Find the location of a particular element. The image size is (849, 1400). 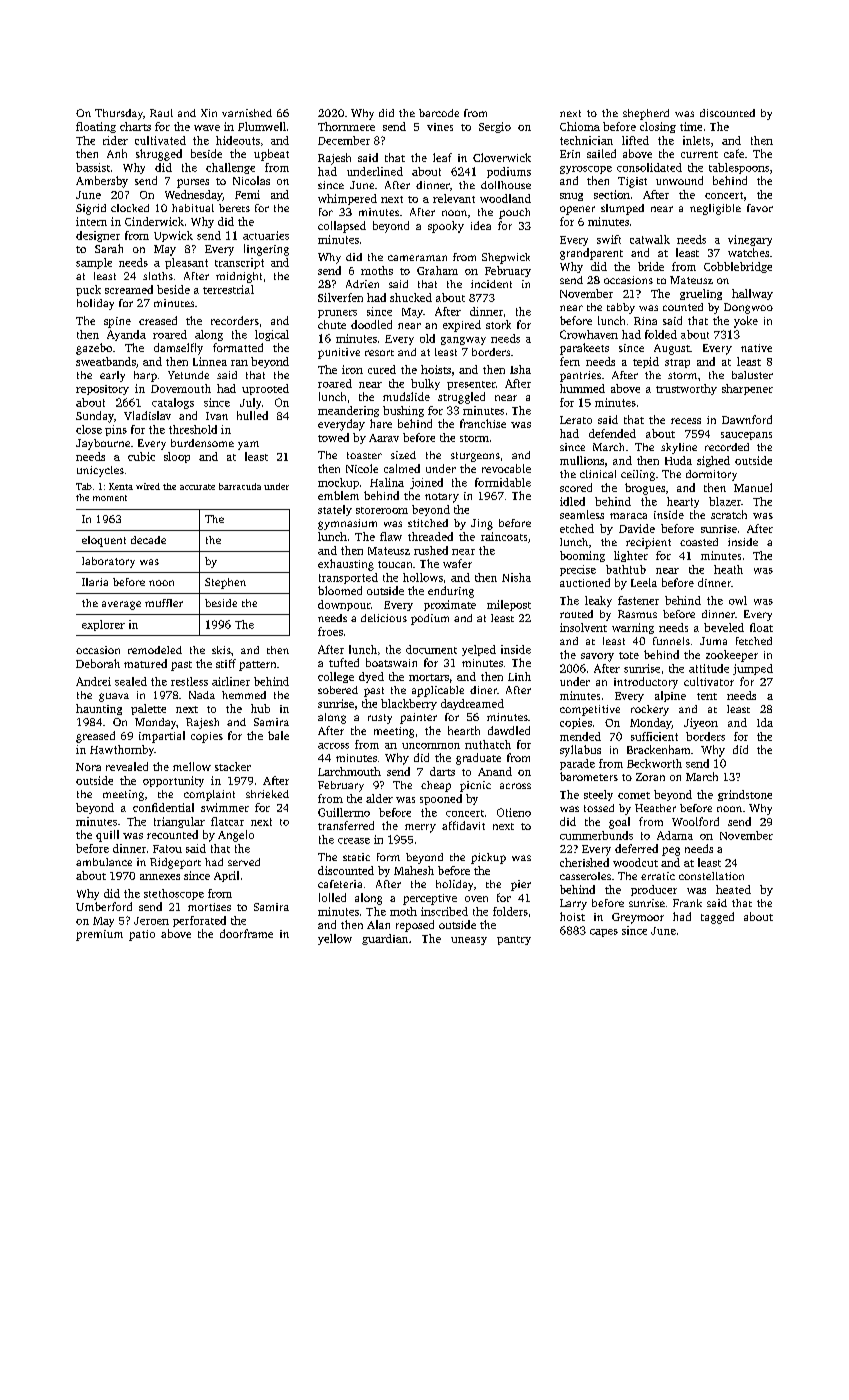

moment is located at coordinates (110, 498).
